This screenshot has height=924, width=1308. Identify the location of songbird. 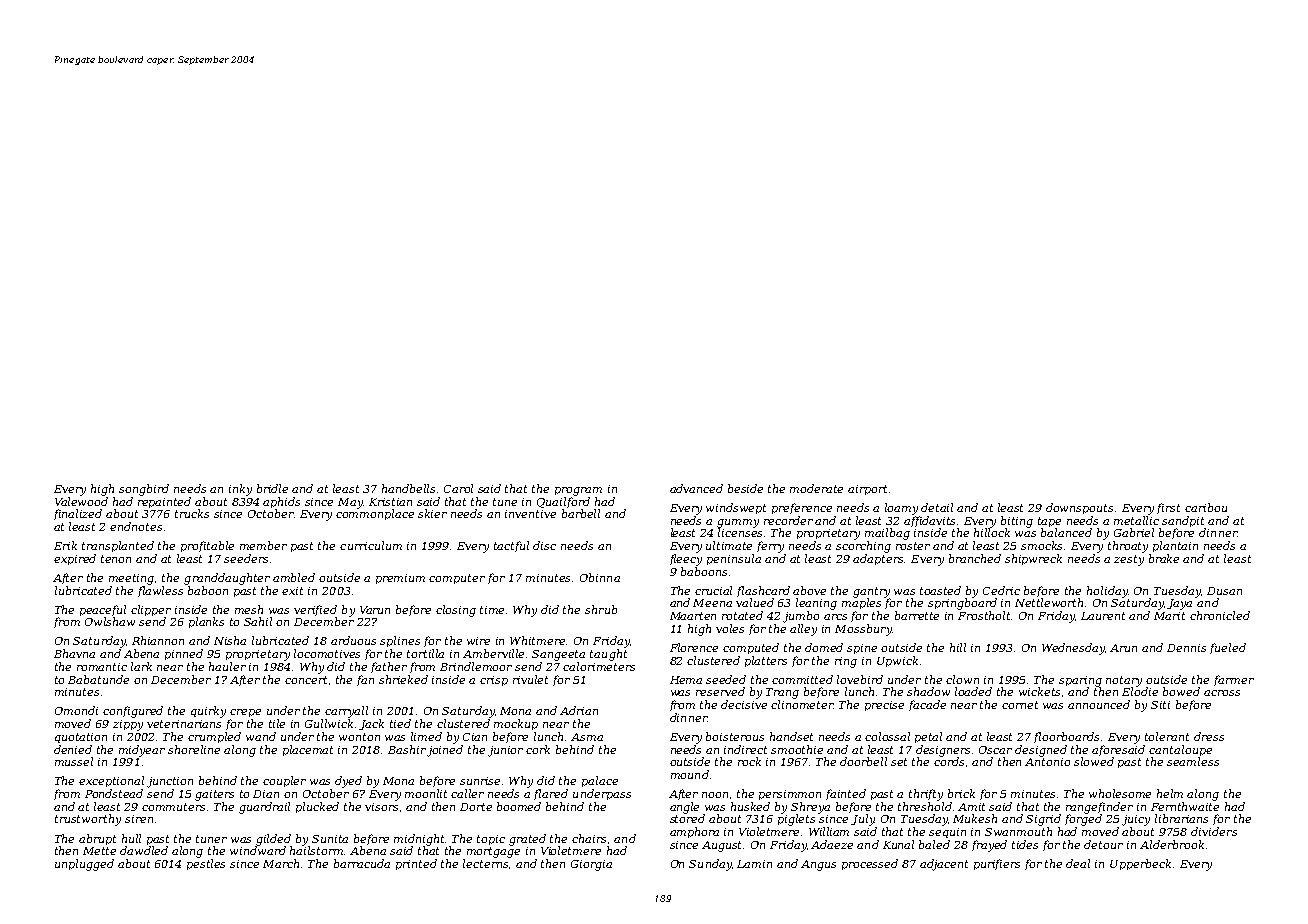
(144, 490).
